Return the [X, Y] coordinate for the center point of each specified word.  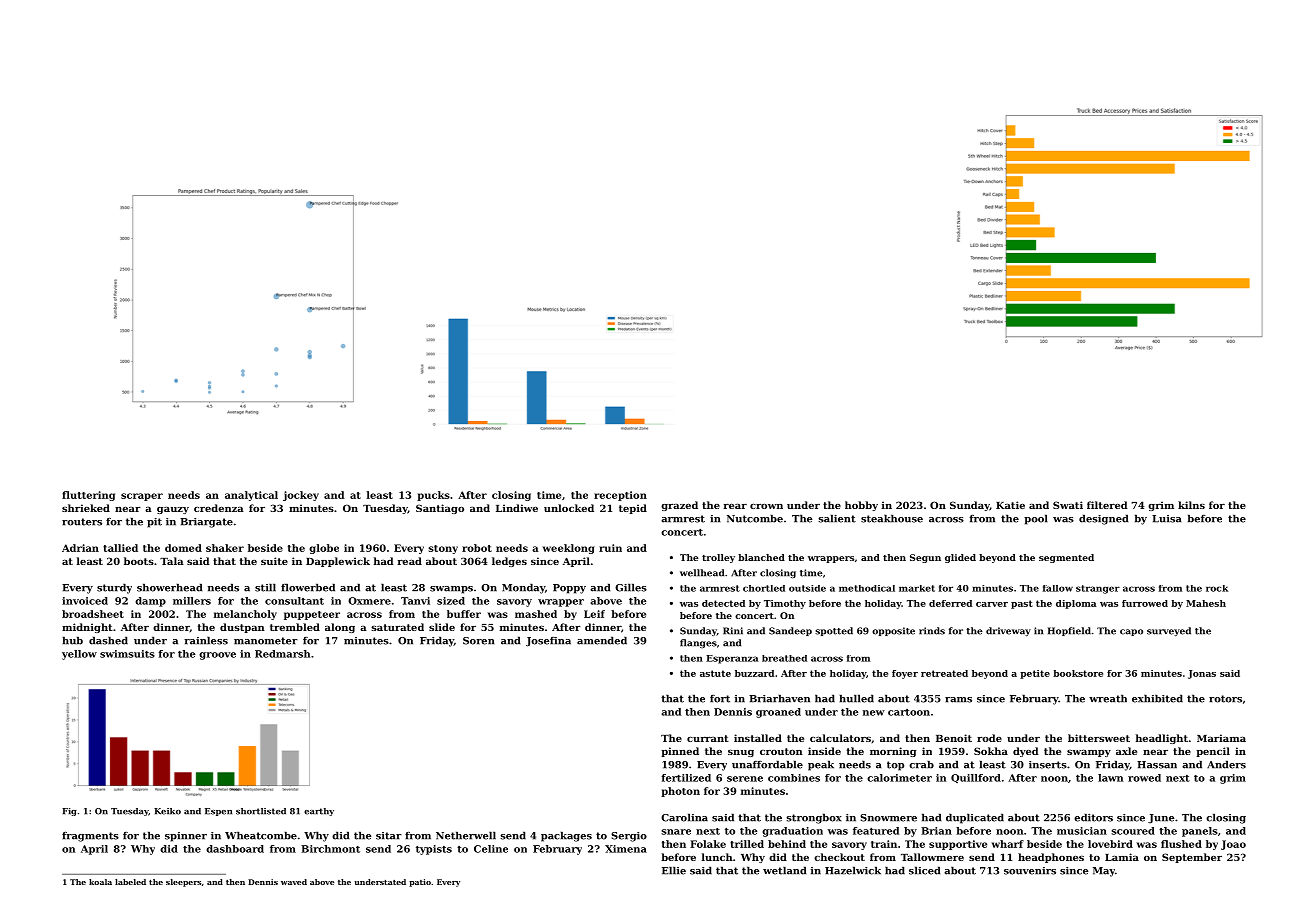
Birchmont [330, 849]
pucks [433, 496]
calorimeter [899, 778]
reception [620, 496]
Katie [1010, 505]
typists [434, 850]
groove [217, 656]
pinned [680, 752]
